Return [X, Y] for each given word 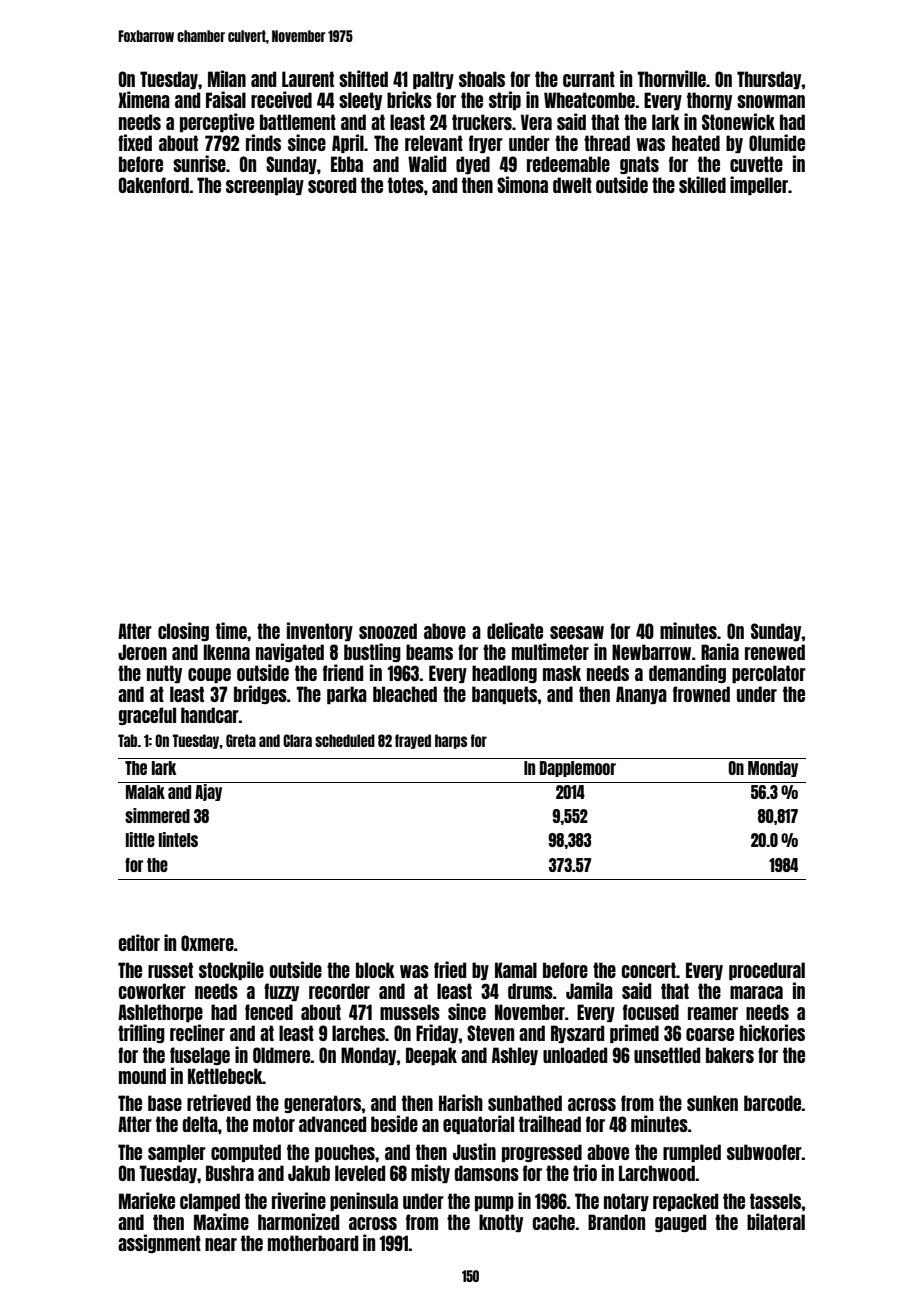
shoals [482, 79]
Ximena [144, 99]
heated [696, 143]
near [221, 1244]
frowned [701, 694]
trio [585, 1172]
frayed [413, 741]
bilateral [776, 1221]
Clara [297, 740]
